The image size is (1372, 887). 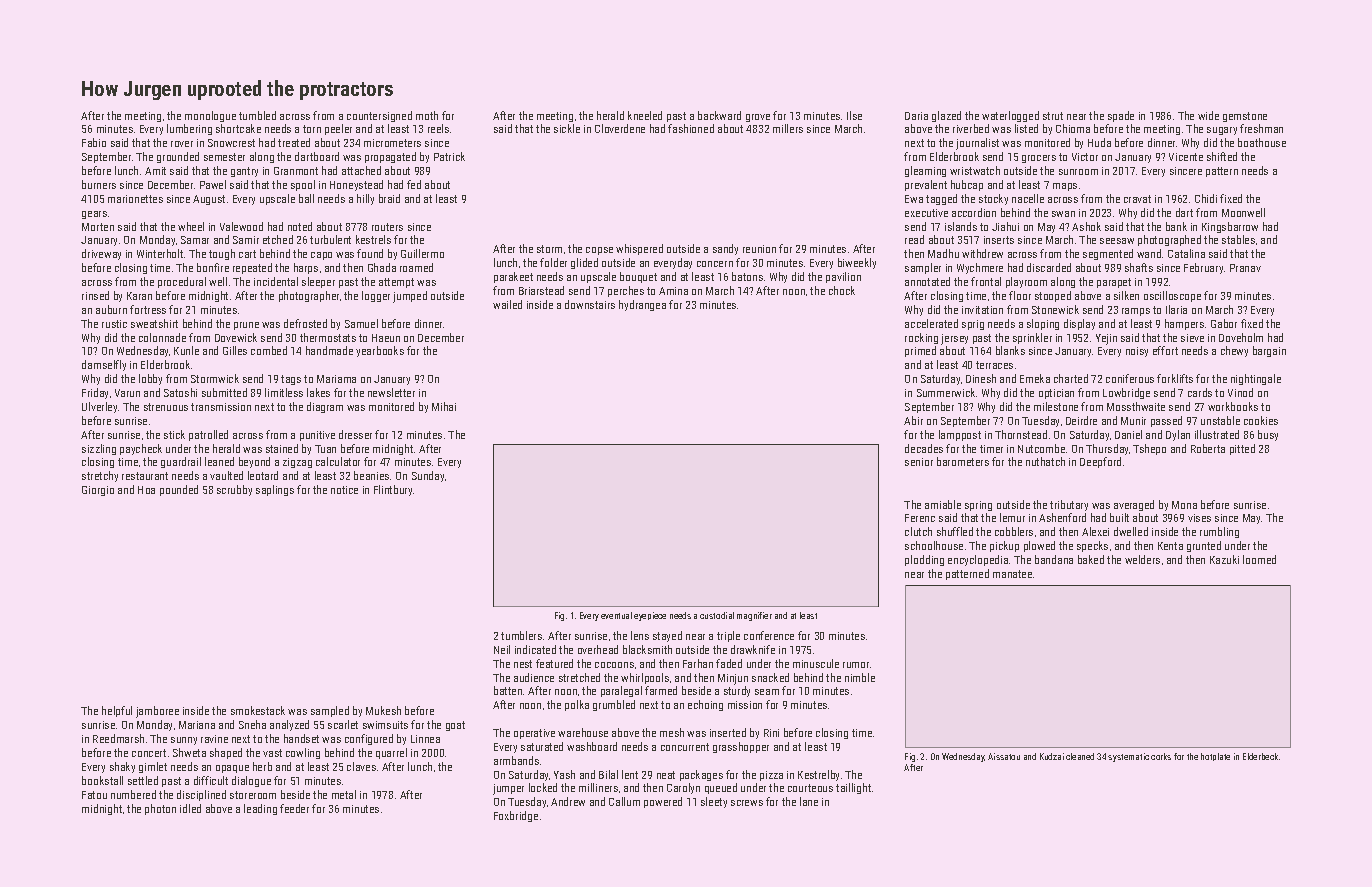 What do you see at coordinates (257, 115) in the page?
I see `tumbled` at bounding box center [257, 115].
